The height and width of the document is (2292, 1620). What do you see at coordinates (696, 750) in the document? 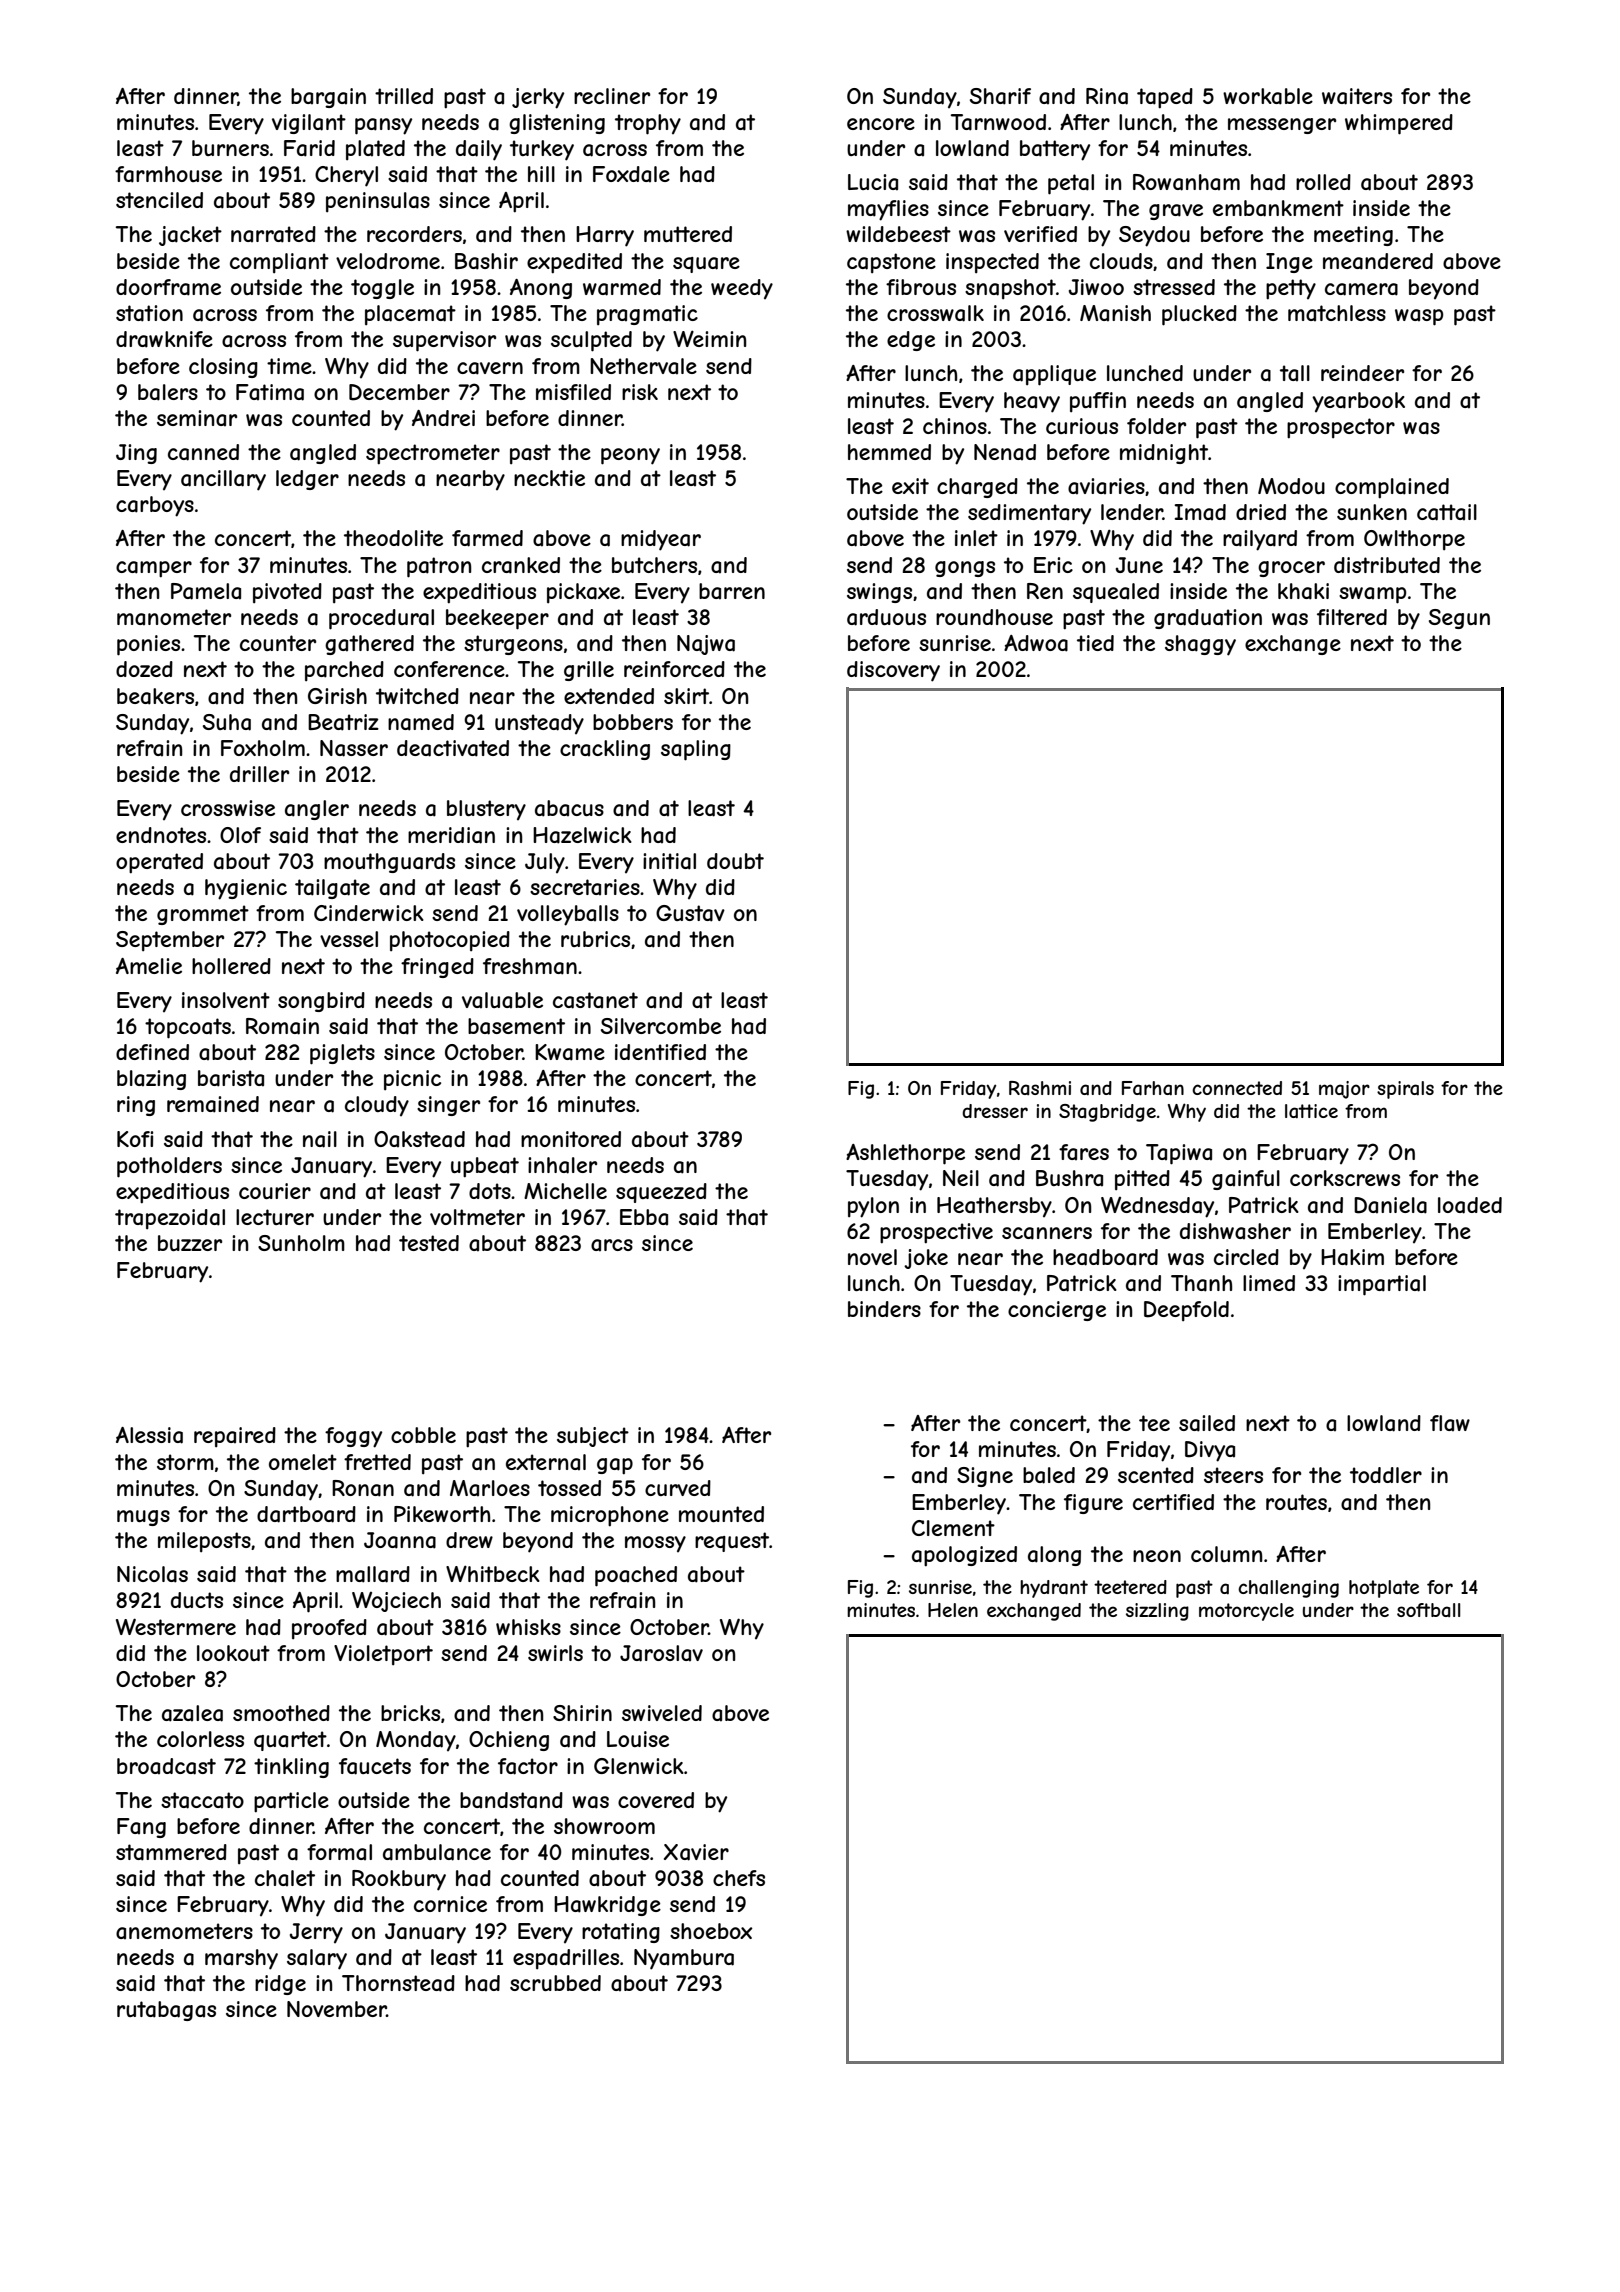
I see `sapling` at bounding box center [696, 750].
